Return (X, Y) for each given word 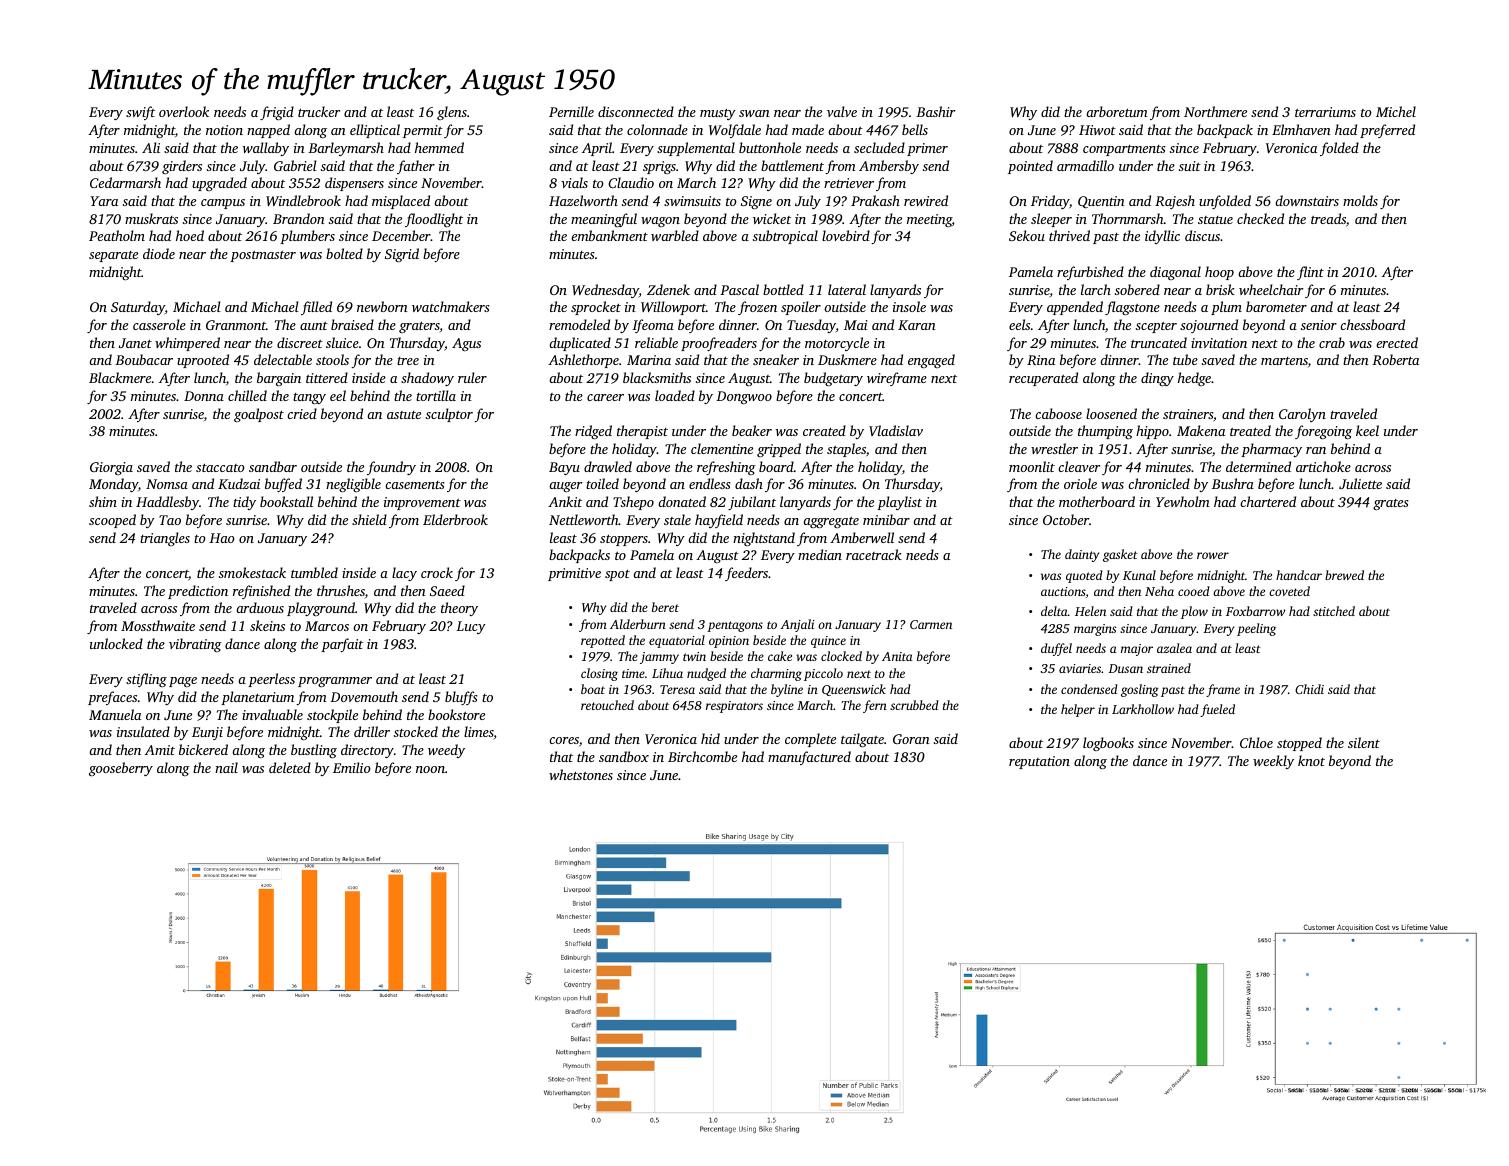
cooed (1194, 591)
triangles (165, 539)
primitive (574, 574)
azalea (1174, 648)
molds (1360, 200)
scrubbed (914, 705)
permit (423, 131)
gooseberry (121, 769)
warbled (675, 235)
